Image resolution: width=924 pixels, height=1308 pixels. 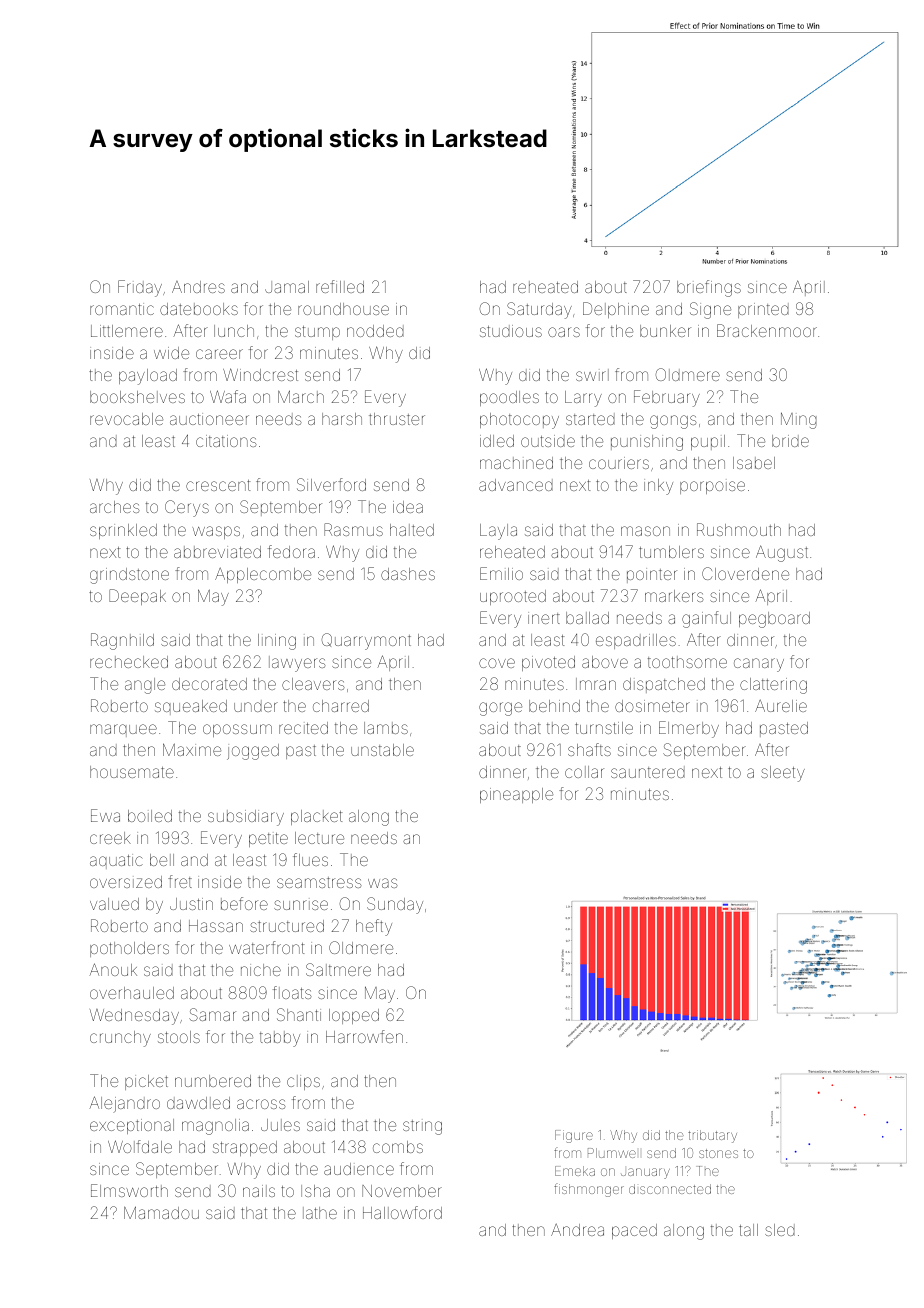 I want to click on wasps, so click(x=216, y=532).
